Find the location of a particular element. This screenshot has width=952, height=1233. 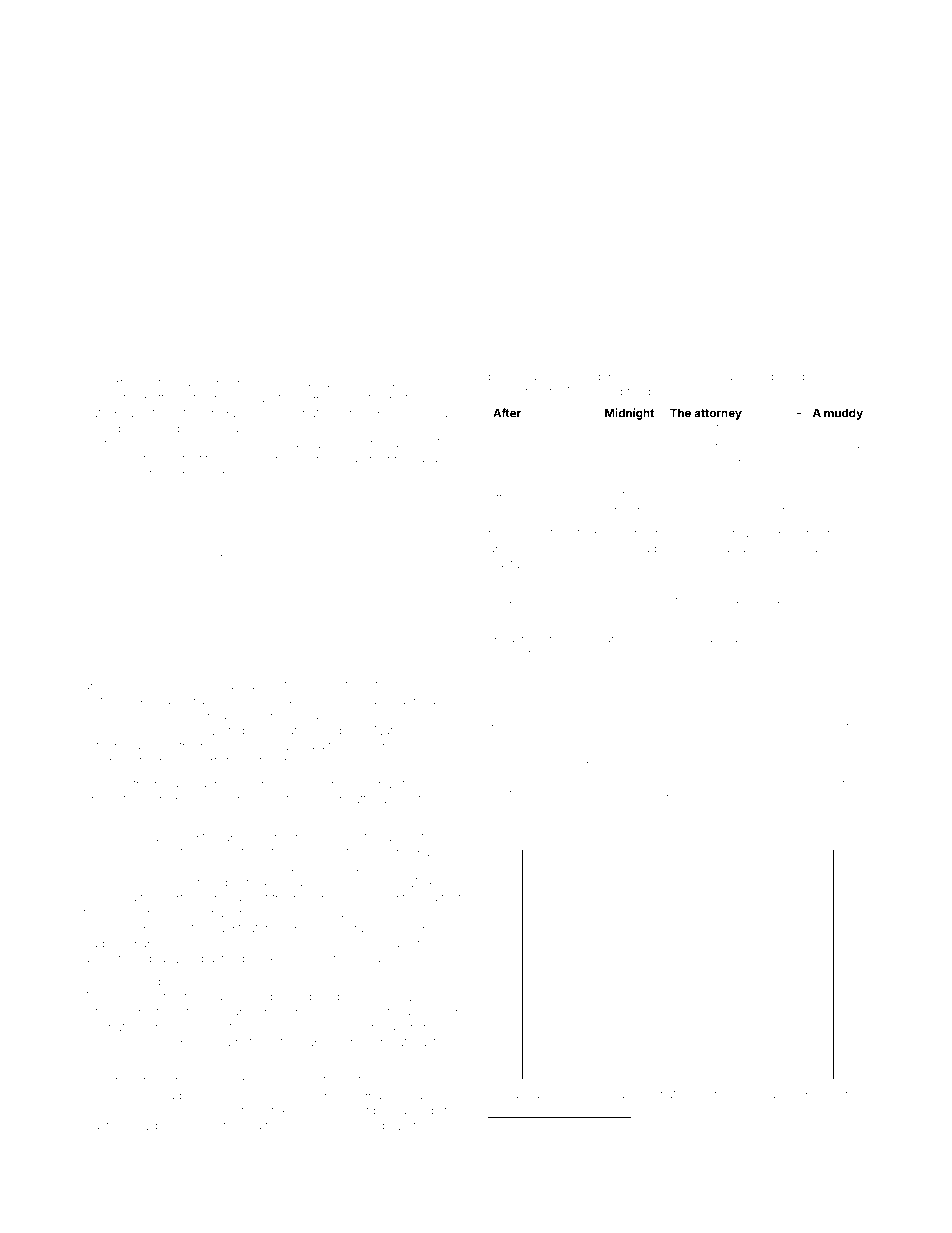

Hazelburn is located at coordinates (112, 882).
